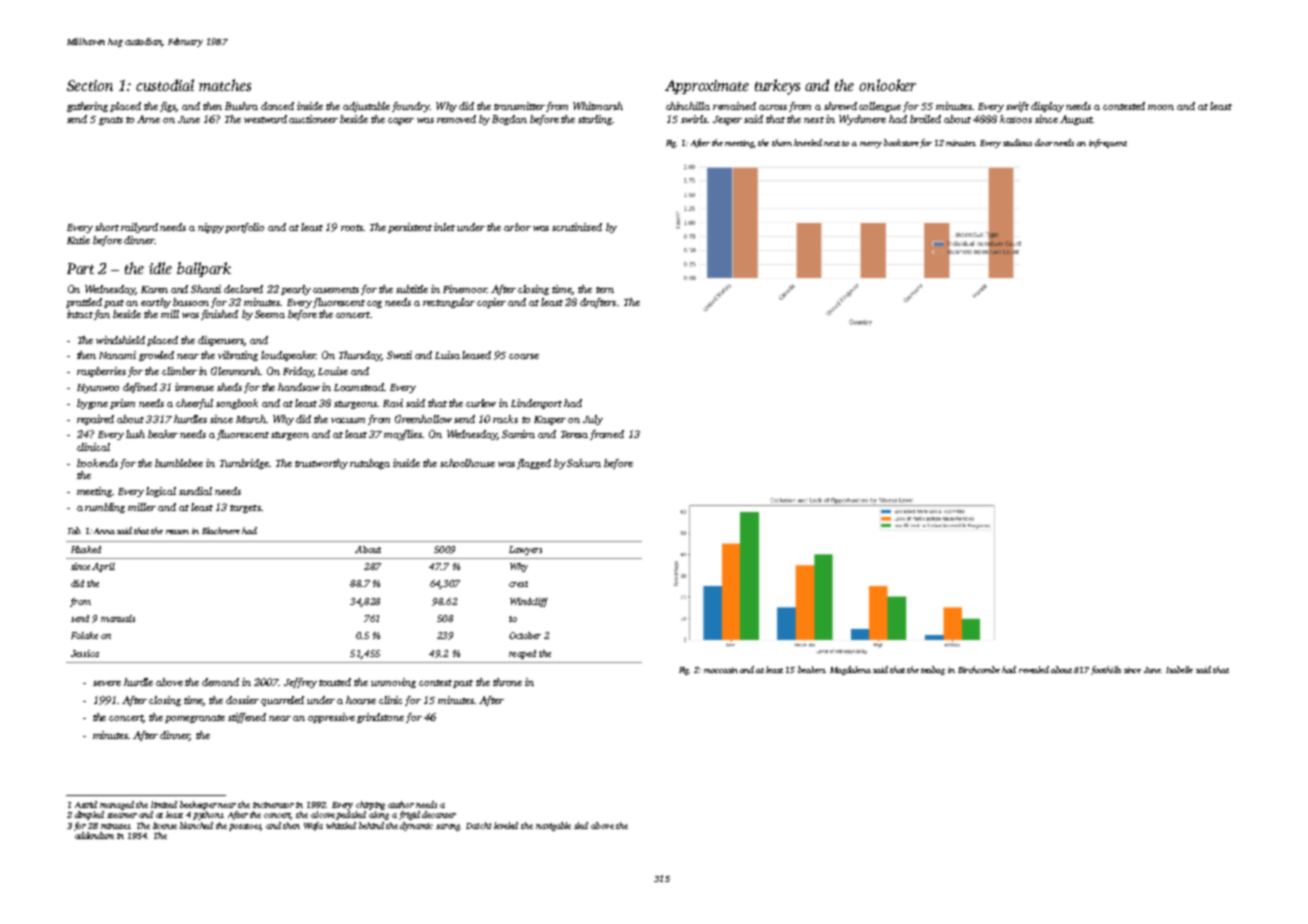 The width and height of the screenshot is (1308, 924). I want to click on roots, so click(352, 228).
